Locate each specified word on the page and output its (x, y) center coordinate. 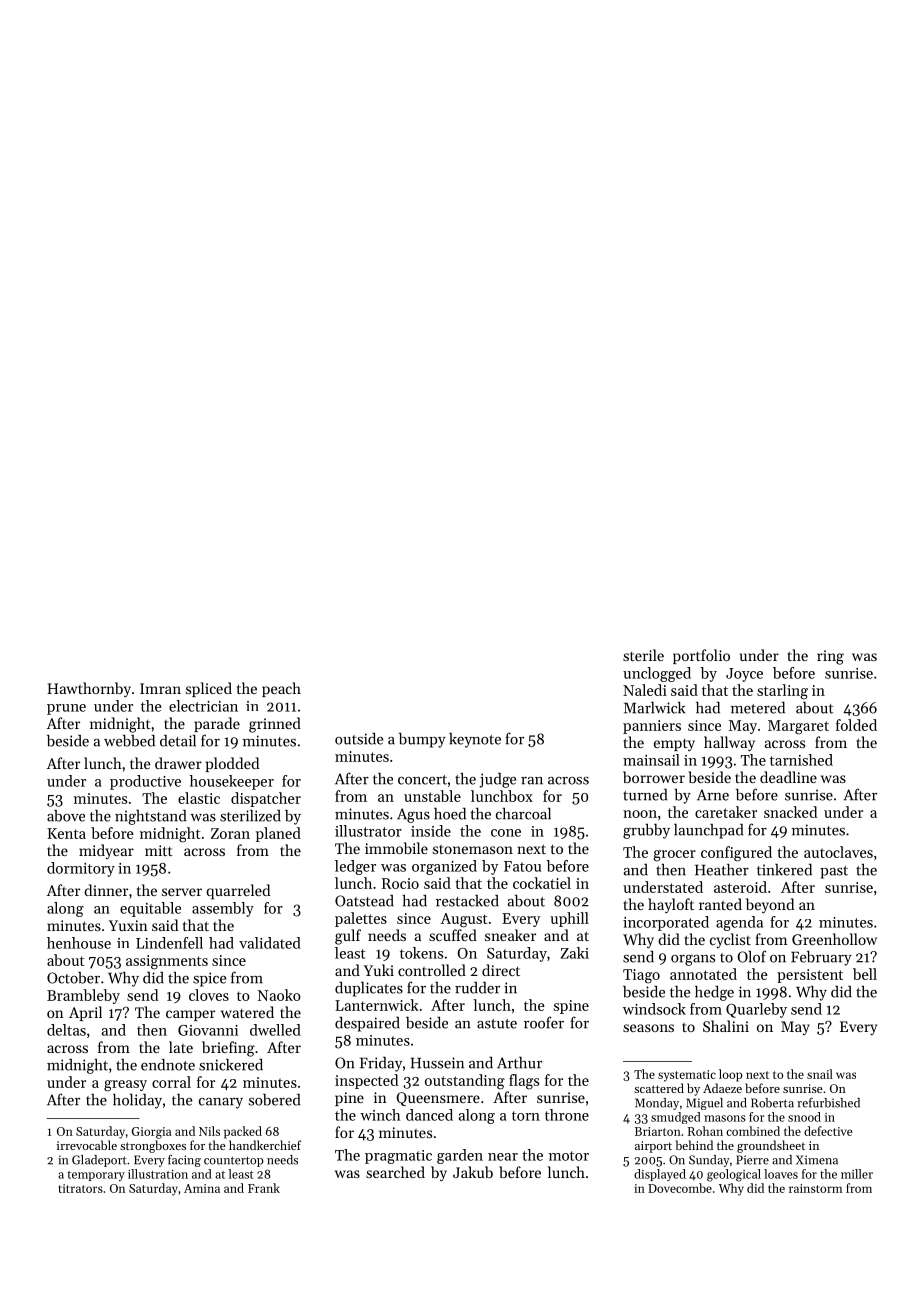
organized (444, 867)
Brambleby (83, 996)
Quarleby (756, 1010)
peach (281, 689)
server (182, 892)
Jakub (473, 1172)
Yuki (378, 970)
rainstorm (815, 1188)
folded (856, 725)
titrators (81, 1188)
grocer (675, 856)
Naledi (645, 690)
